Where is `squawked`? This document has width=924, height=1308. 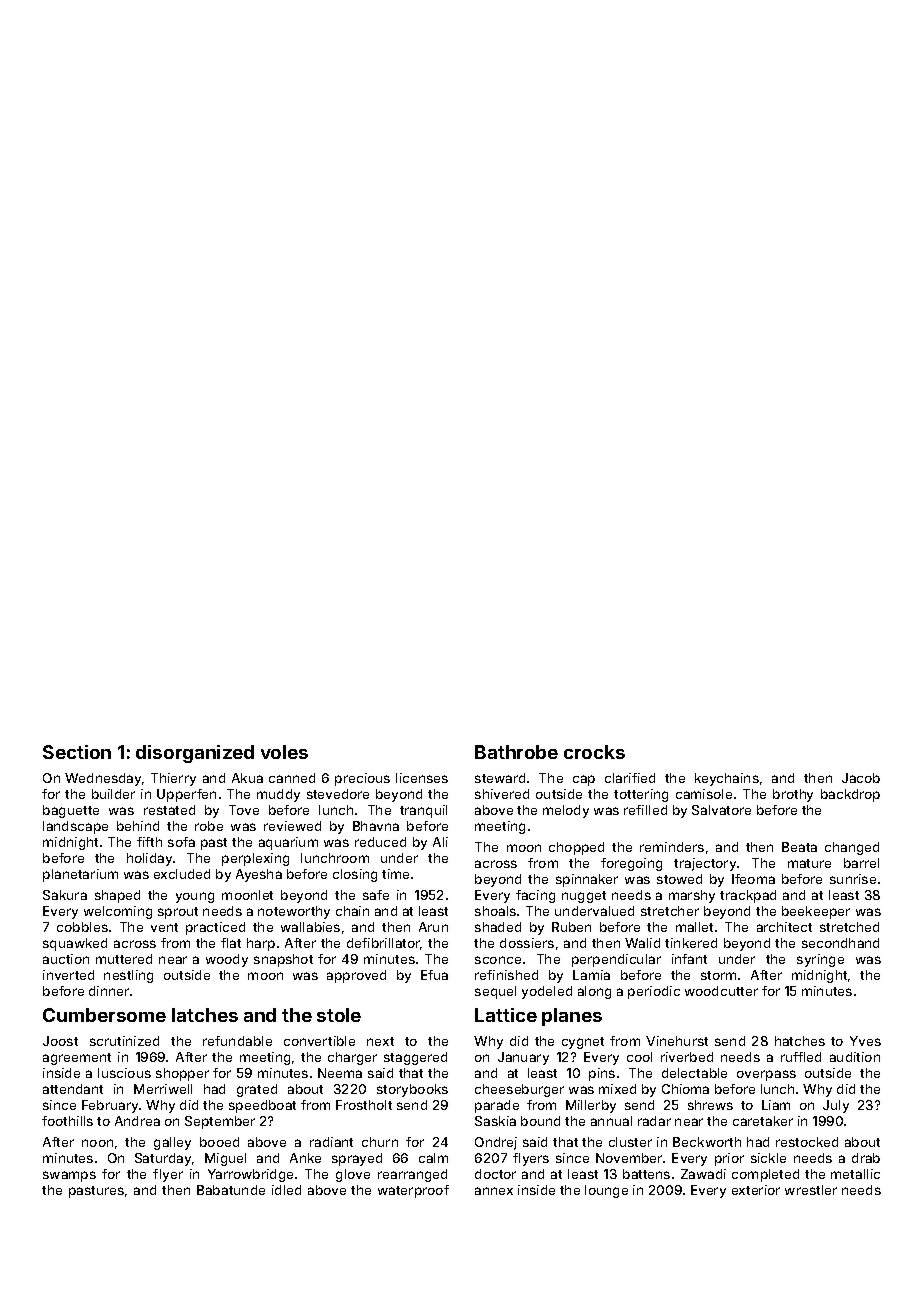 squawked is located at coordinates (75, 944).
